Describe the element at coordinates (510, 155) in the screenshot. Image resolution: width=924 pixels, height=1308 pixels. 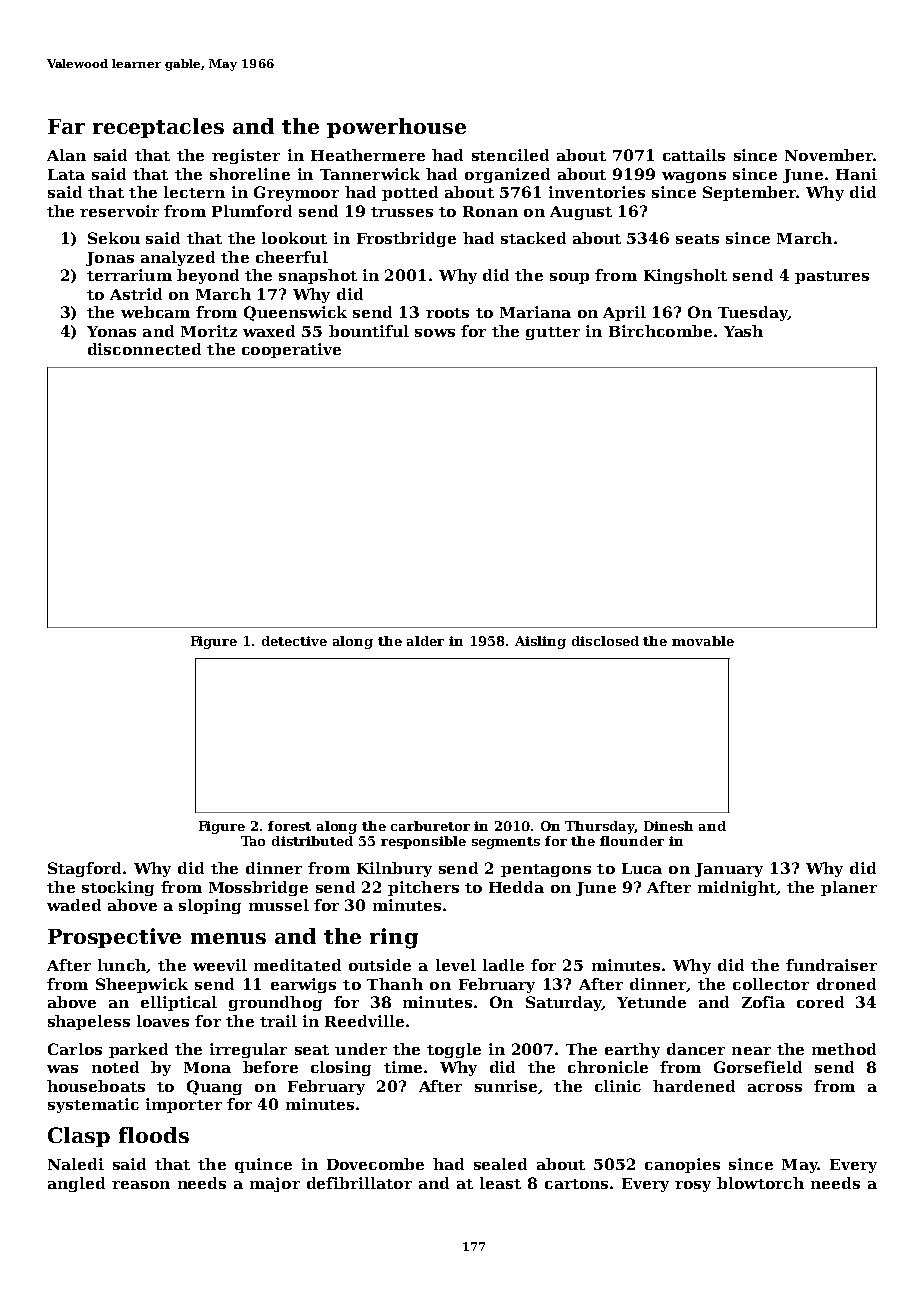
I see `stenciled` at that location.
